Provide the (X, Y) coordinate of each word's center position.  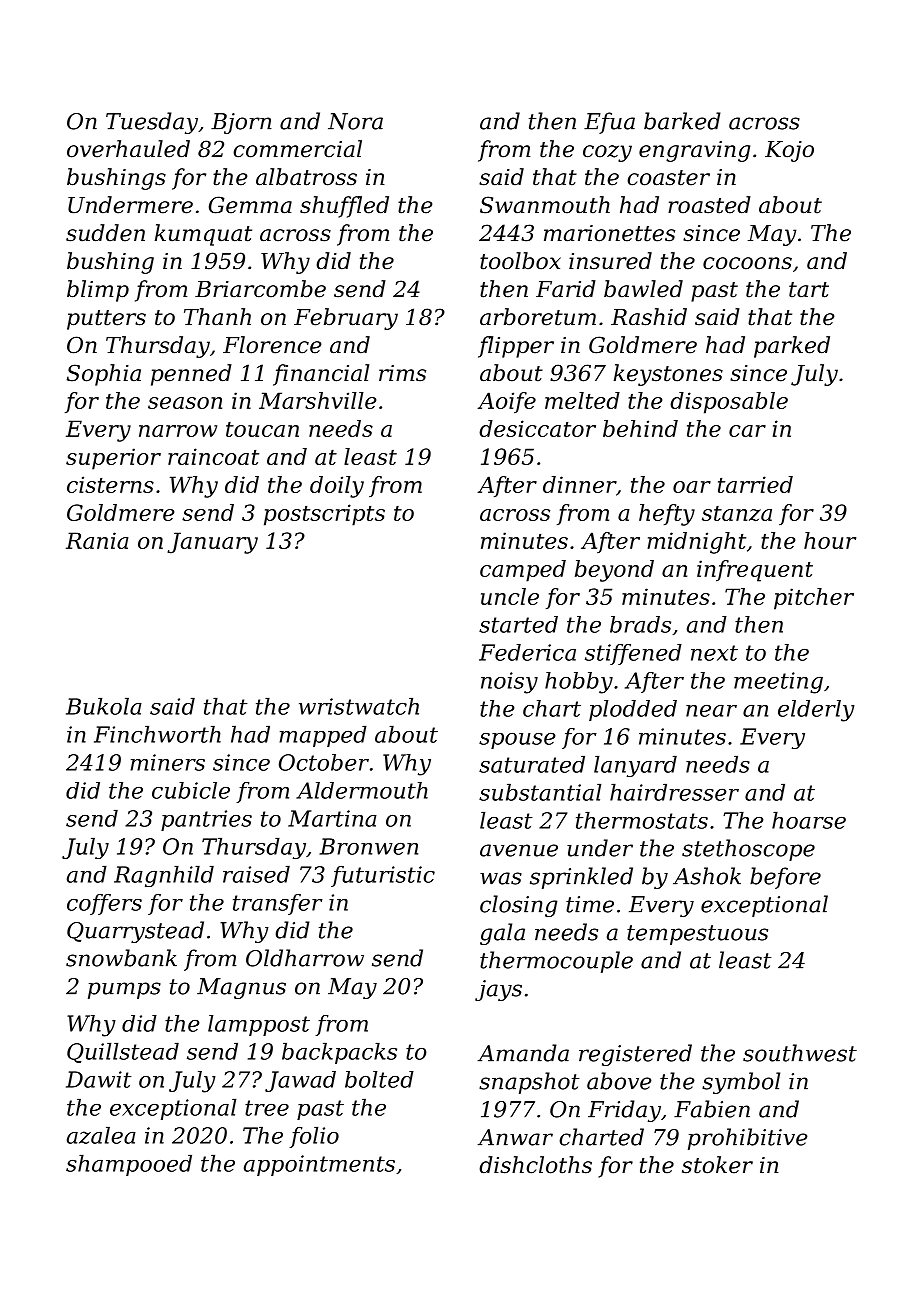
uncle (510, 596)
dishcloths (535, 1165)
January (212, 543)
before (785, 878)
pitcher (814, 599)
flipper (516, 347)
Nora (355, 121)
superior (113, 459)
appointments (319, 1165)
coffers (104, 904)
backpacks (339, 1053)
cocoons (747, 263)
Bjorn (241, 123)
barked (682, 121)
